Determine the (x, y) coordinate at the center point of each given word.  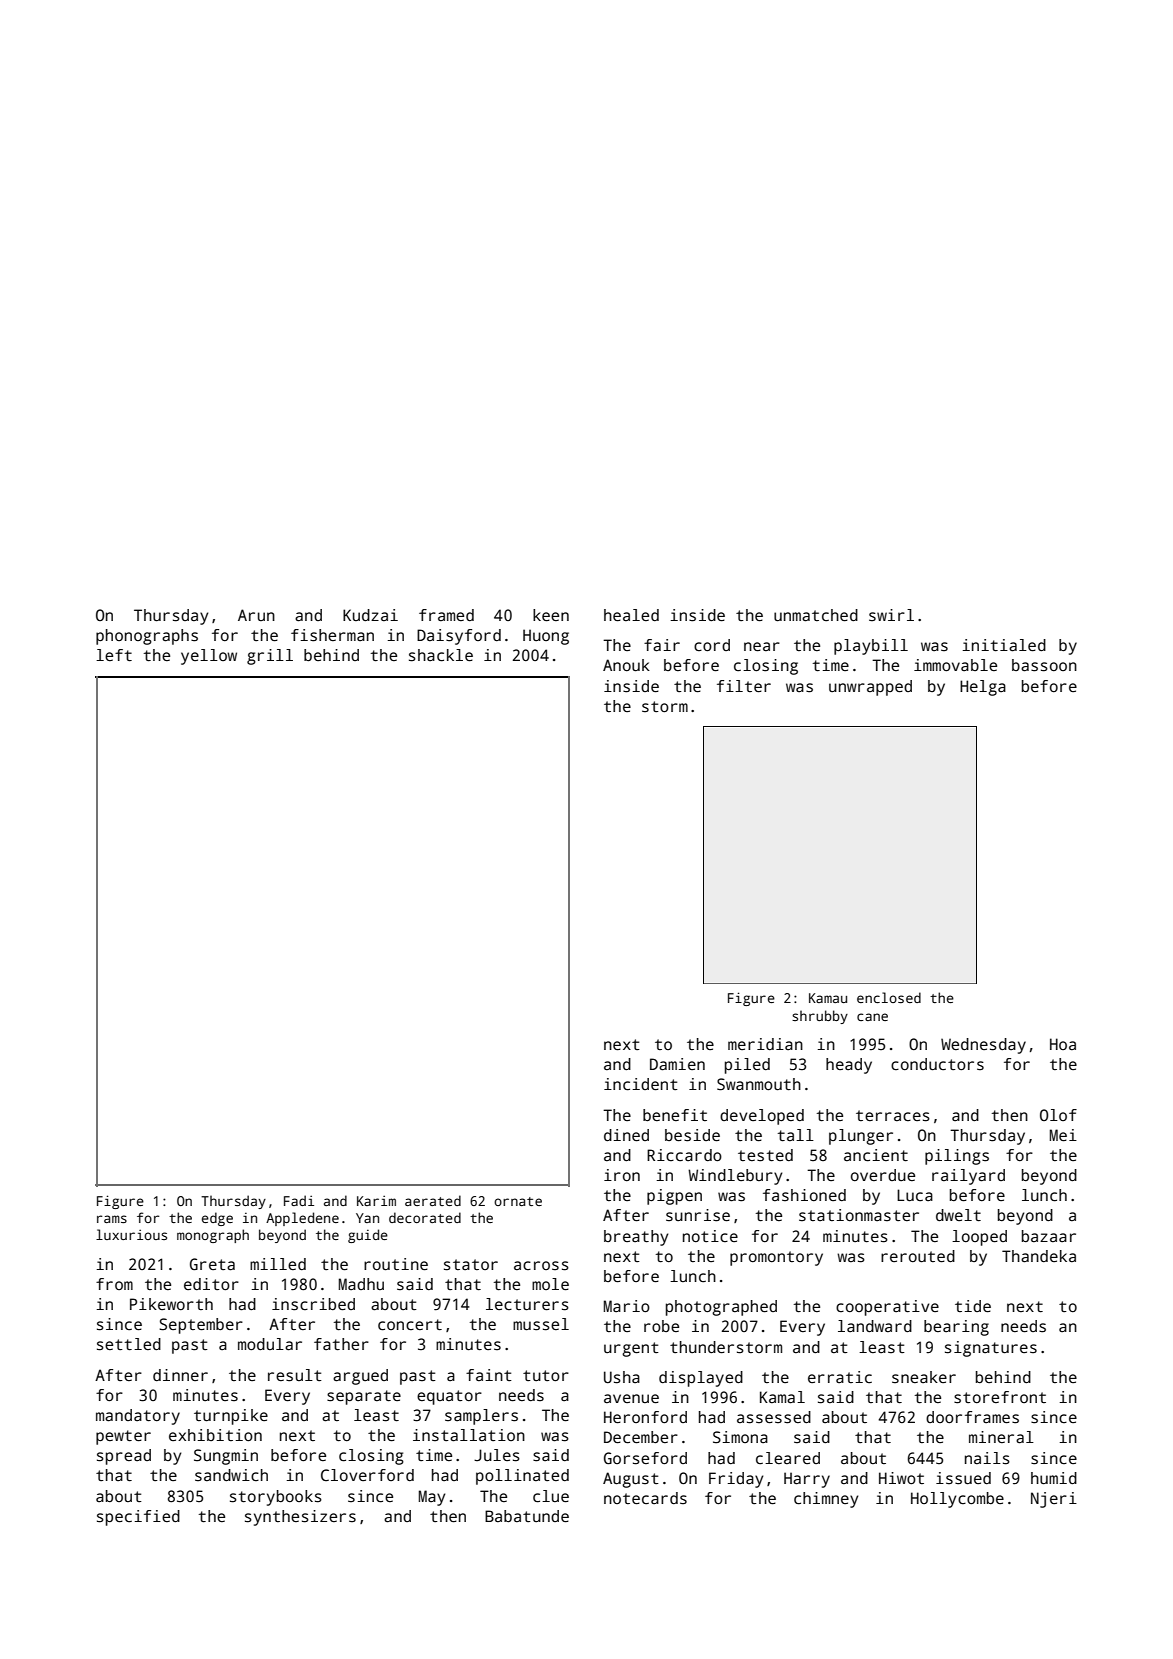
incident (641, 1084)
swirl (891, 615)
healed (631, 615)
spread (124, 1457)
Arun (256, 615)
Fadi (299, 1200)
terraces (893, 1116)
